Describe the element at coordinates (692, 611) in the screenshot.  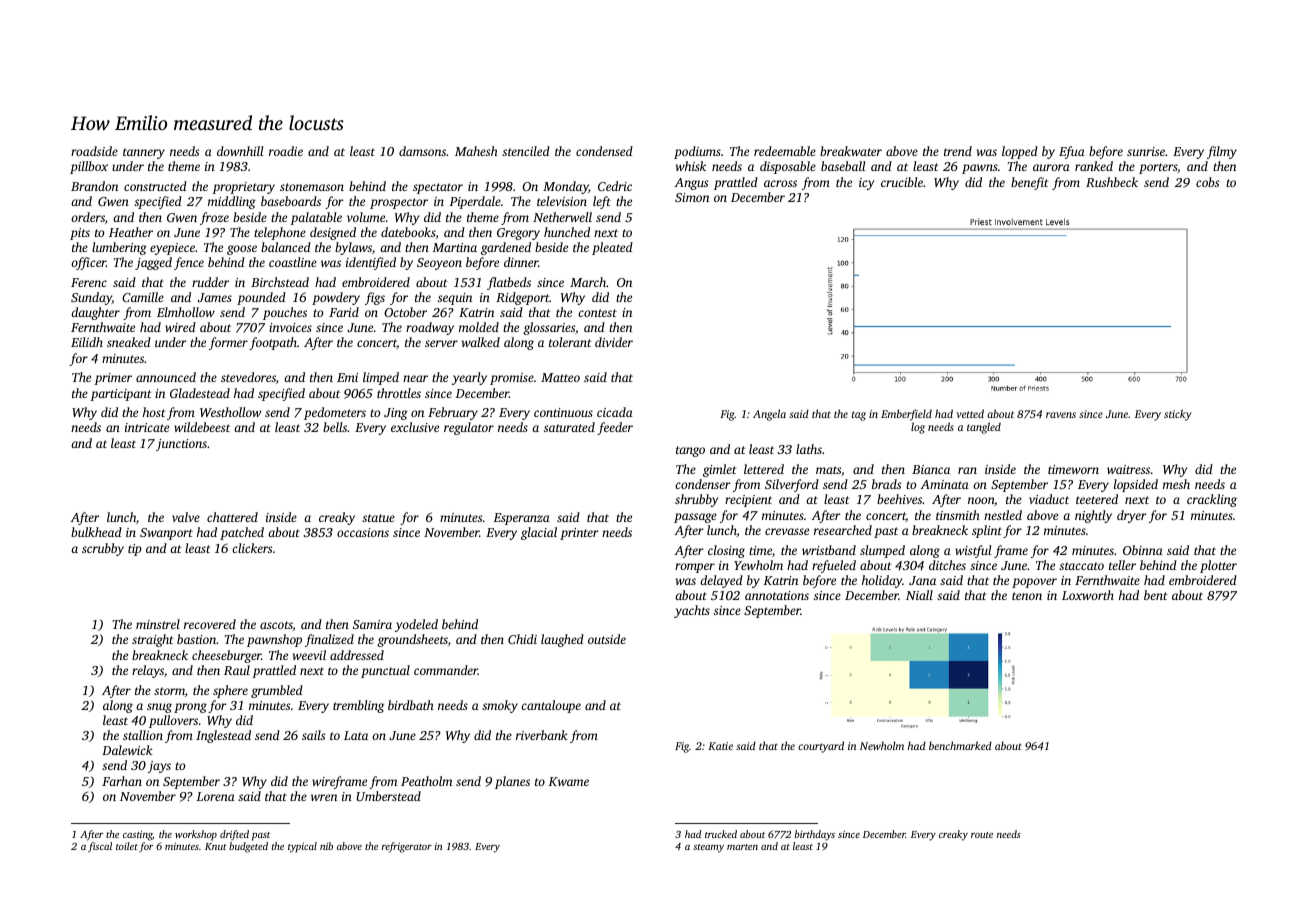
I see `yachts` at that location.
